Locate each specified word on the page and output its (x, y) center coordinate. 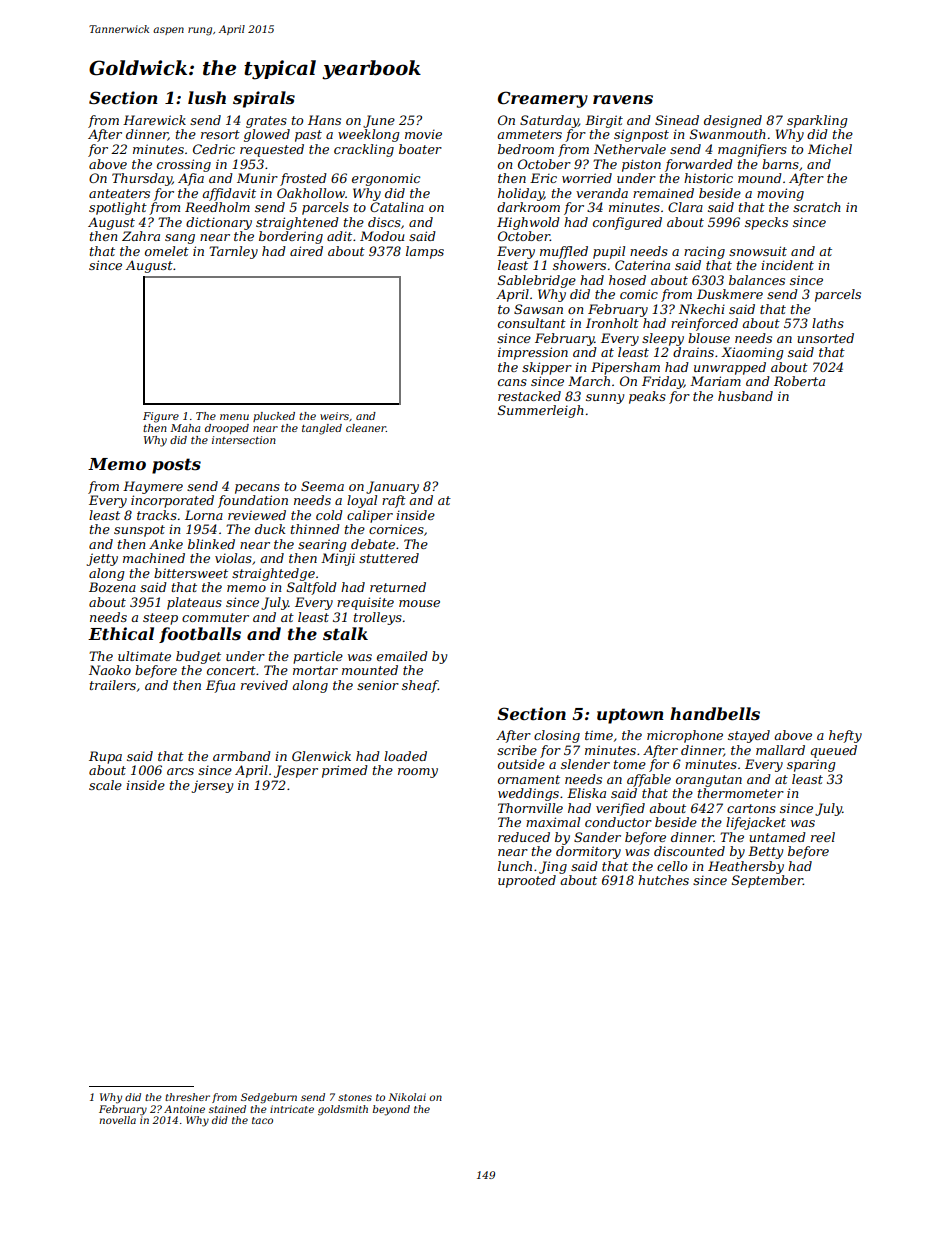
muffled (564, 252)
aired (306, 251)
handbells (715, 714)
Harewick (154, 120)
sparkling (817, 121)
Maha (185, 428)
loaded (405, 756)
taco (262, 1120)
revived (264, 685)
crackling (364, 150)
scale (105, 785)
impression (533, 353)
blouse (709, 338)
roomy (418, 773)
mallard (780, 750)
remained (663, 193)
